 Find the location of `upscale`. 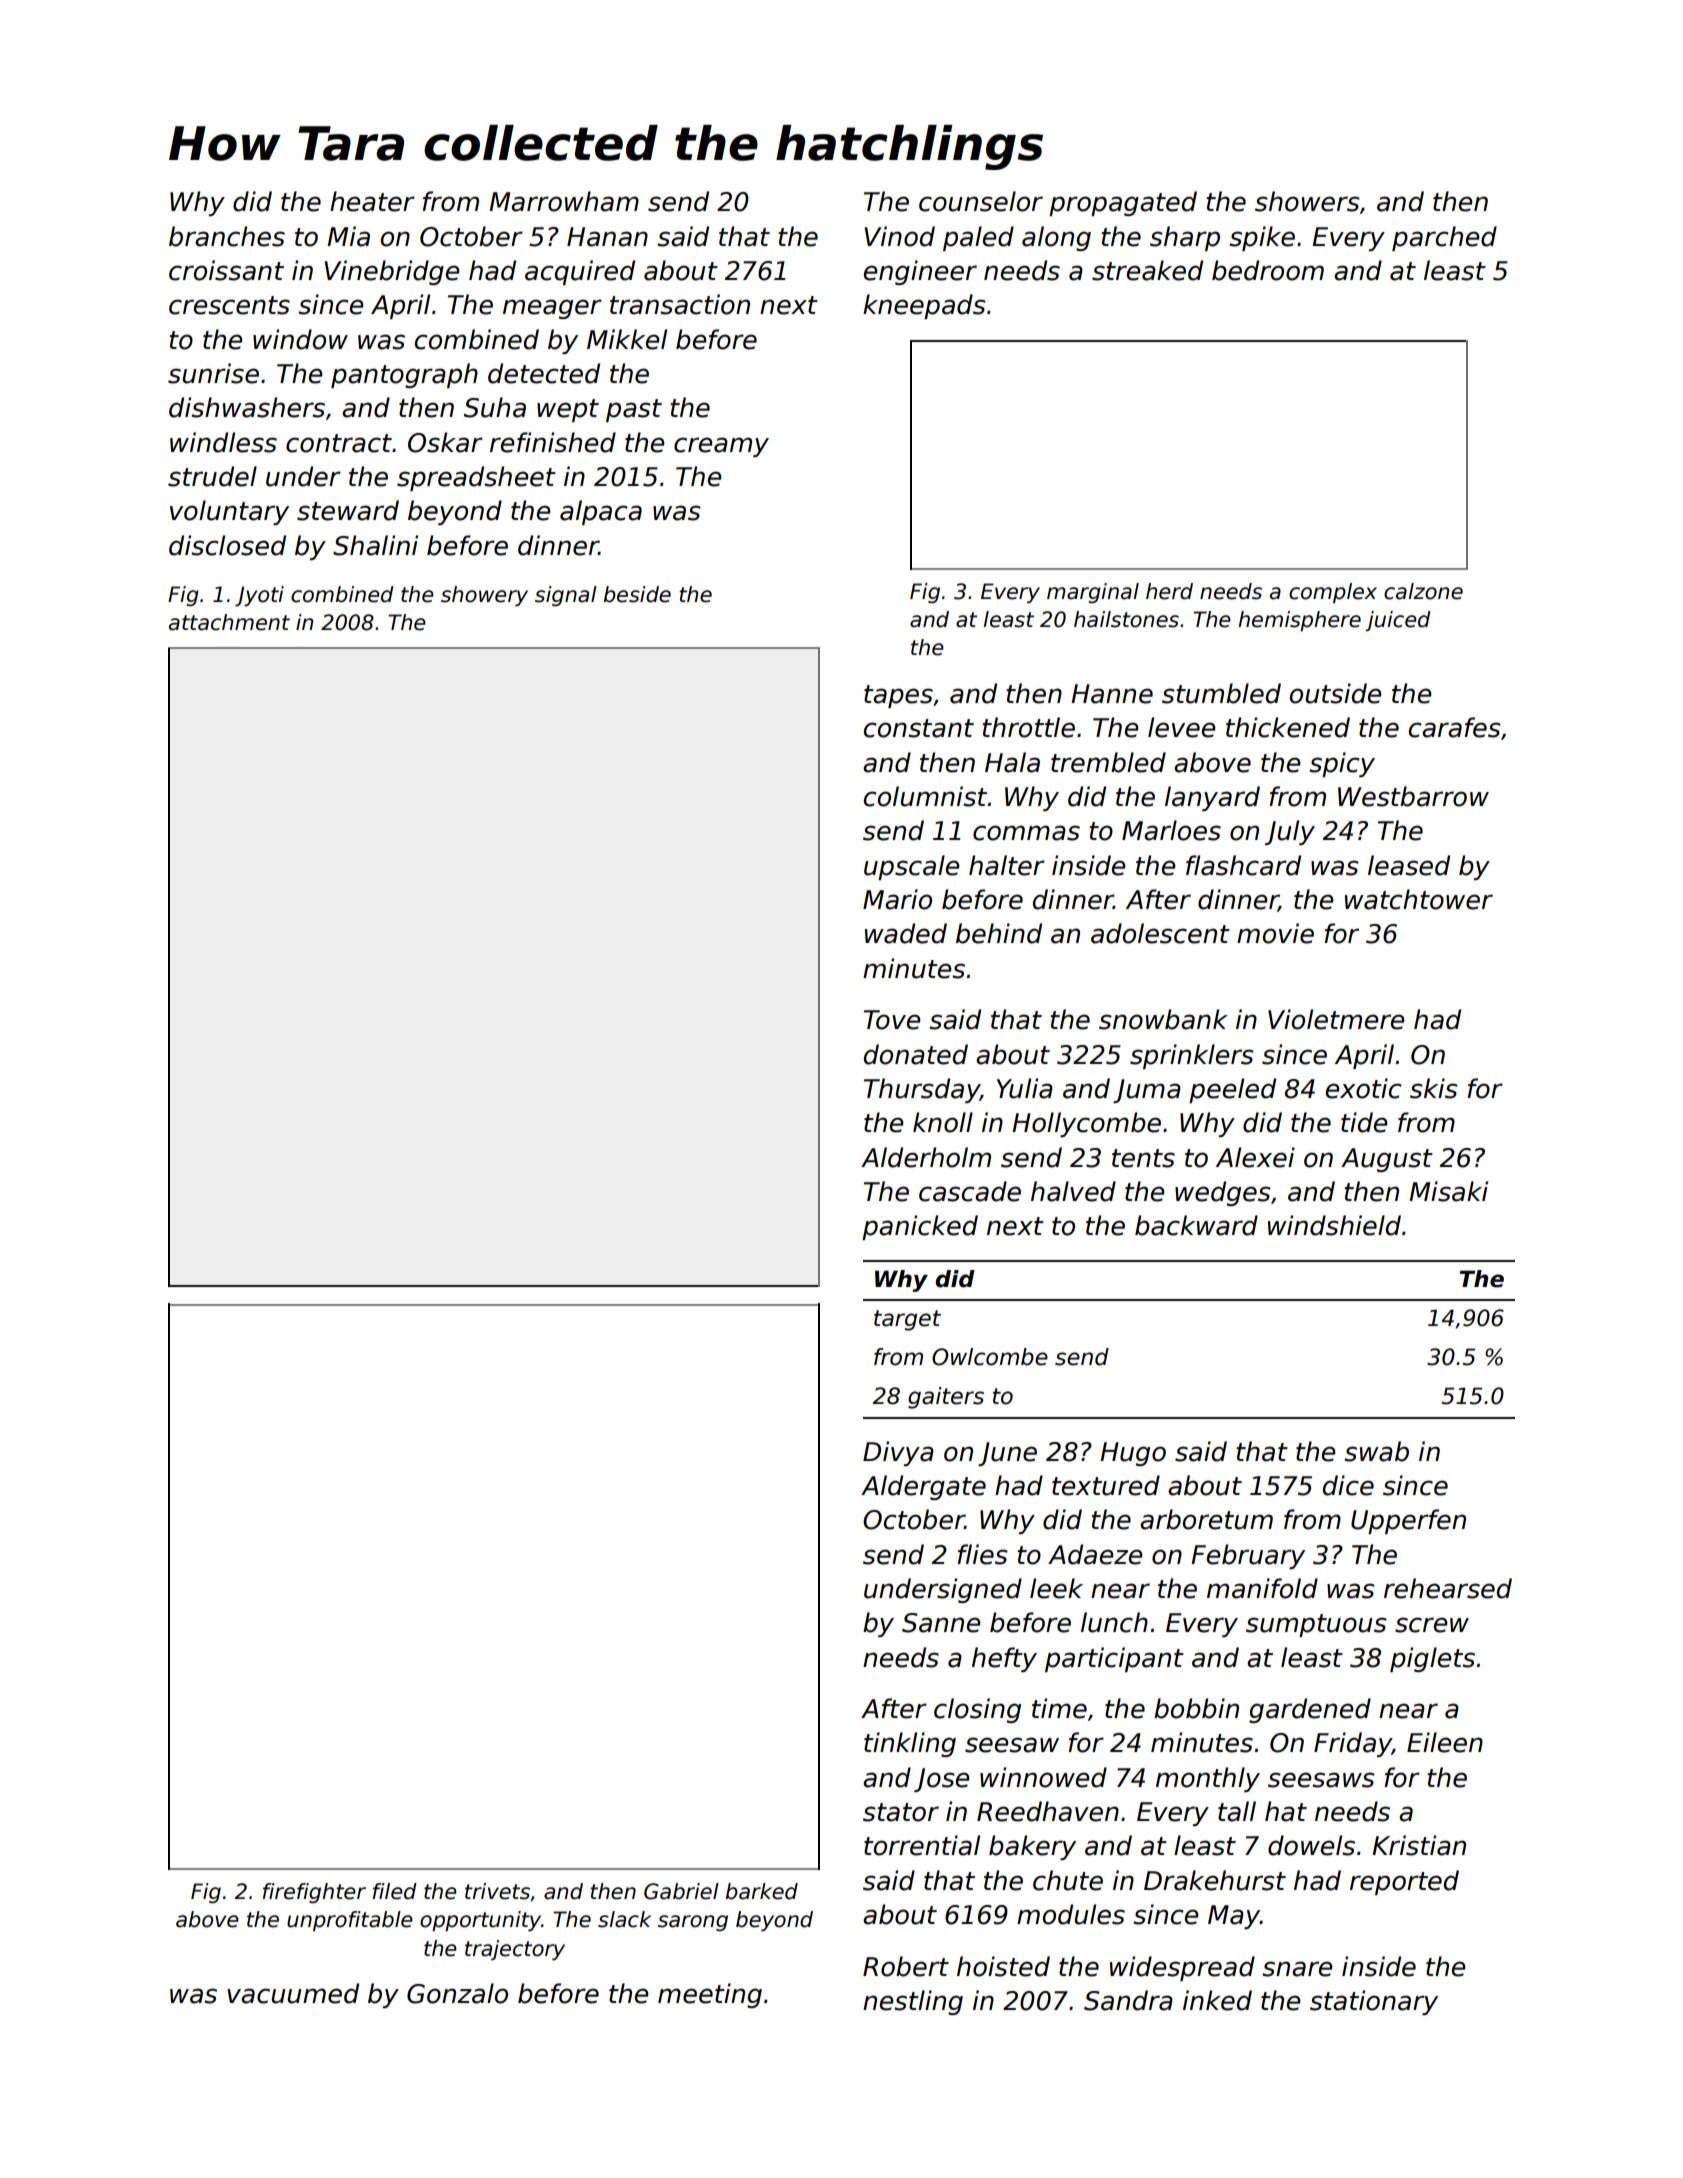

upscale is located at coordinates (911, 867).
